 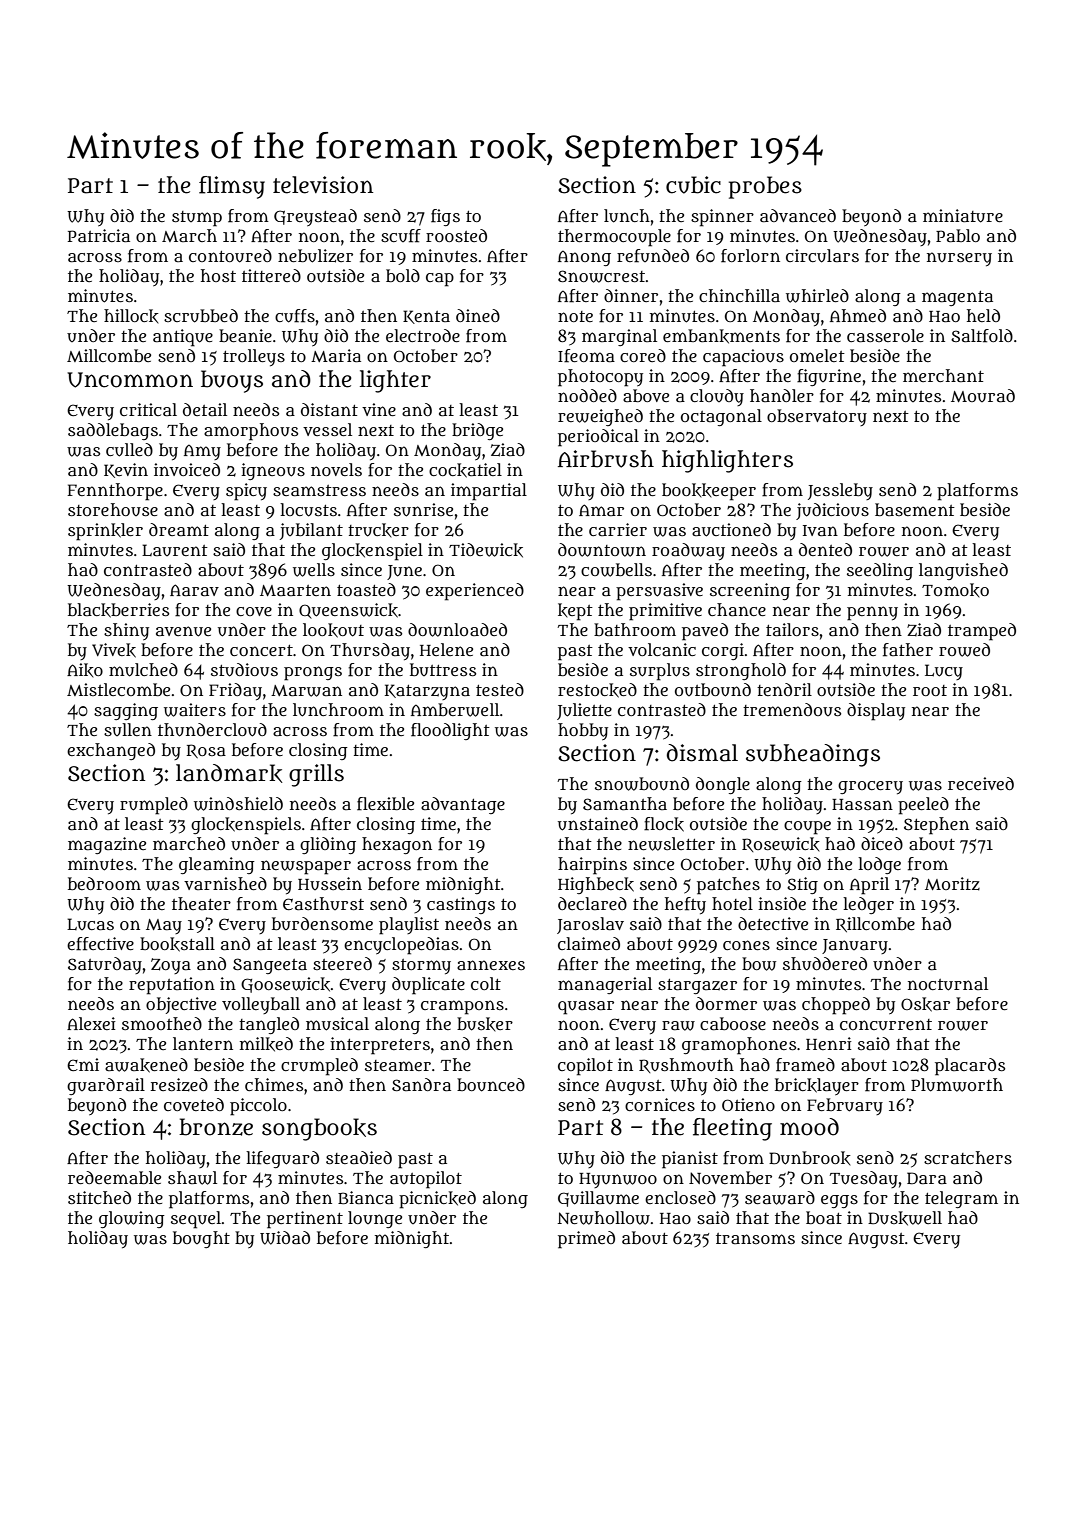 I want to click on flimsy, so click(x=232, y=187).
